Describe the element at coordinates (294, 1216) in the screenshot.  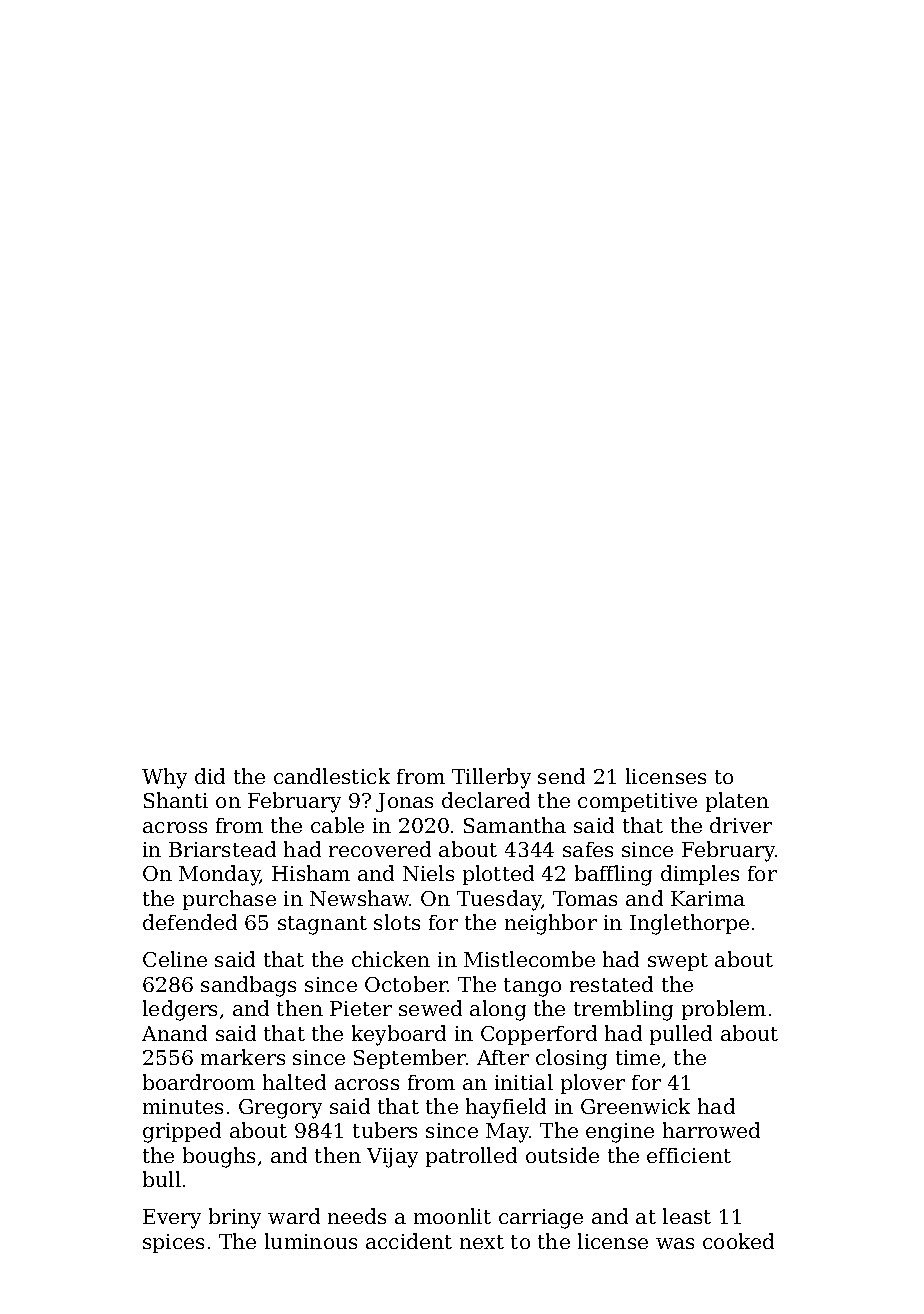
I see `ward` at that location.
